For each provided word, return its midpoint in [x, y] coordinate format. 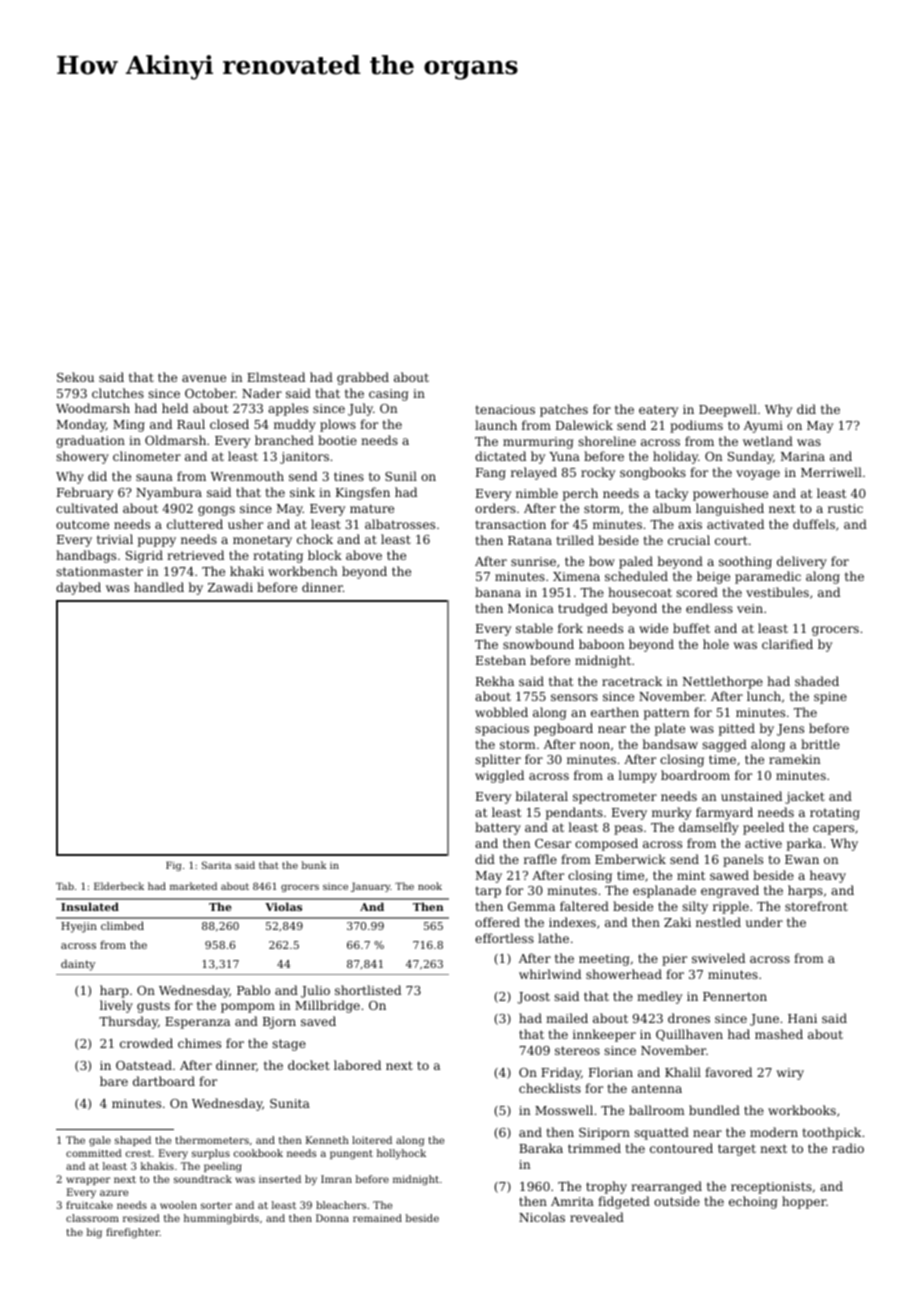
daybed [78, 588]
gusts [153, 1007]
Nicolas [542, 1217]
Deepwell [728, 410]
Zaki [677, 922]
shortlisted [368, 990]
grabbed [363, 378]
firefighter [133, 1233]
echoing [753, 1202]
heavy [828, 876]
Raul [191, 424]
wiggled [499, 776]
